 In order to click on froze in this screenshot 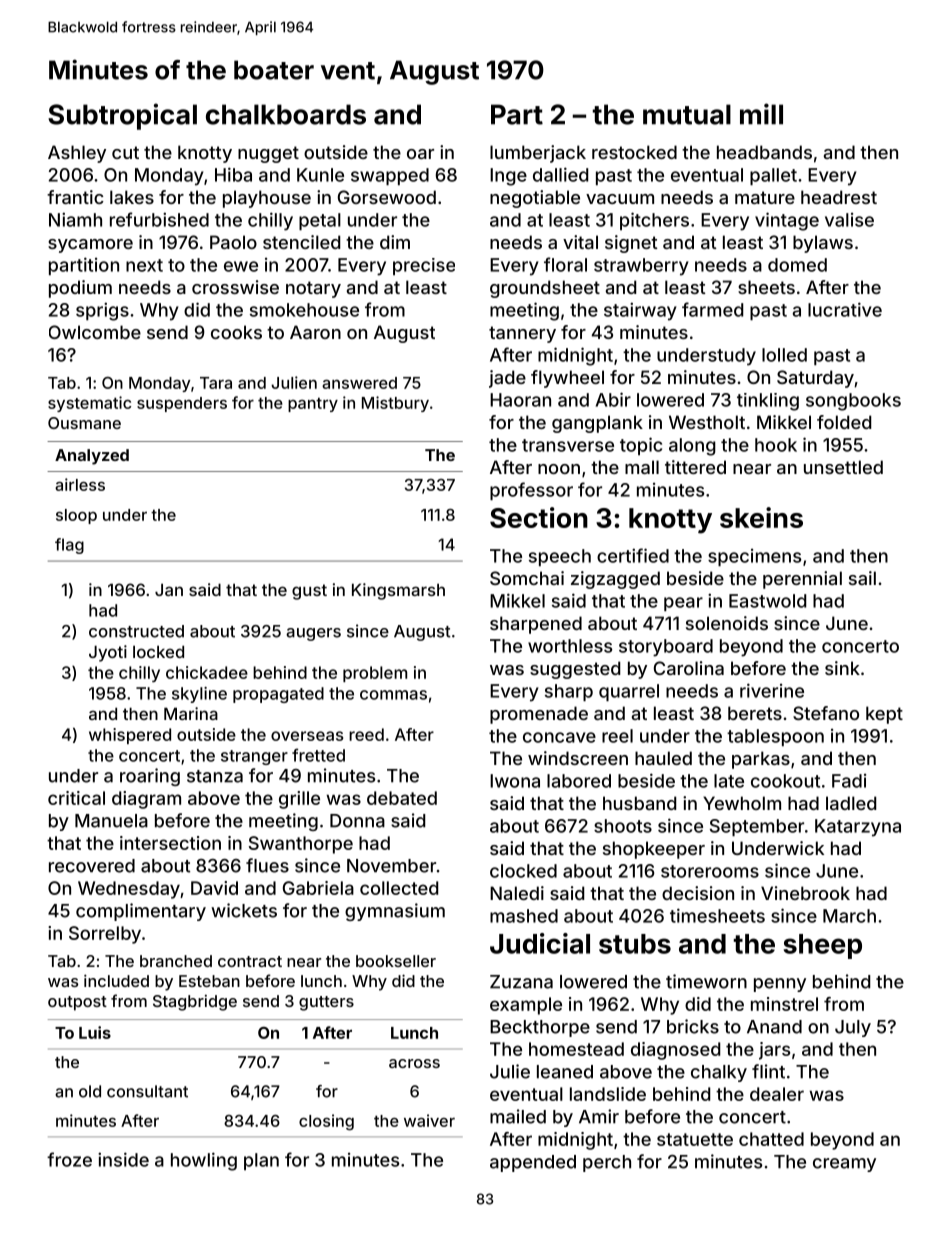, I will do `click(69, 1159)`.
